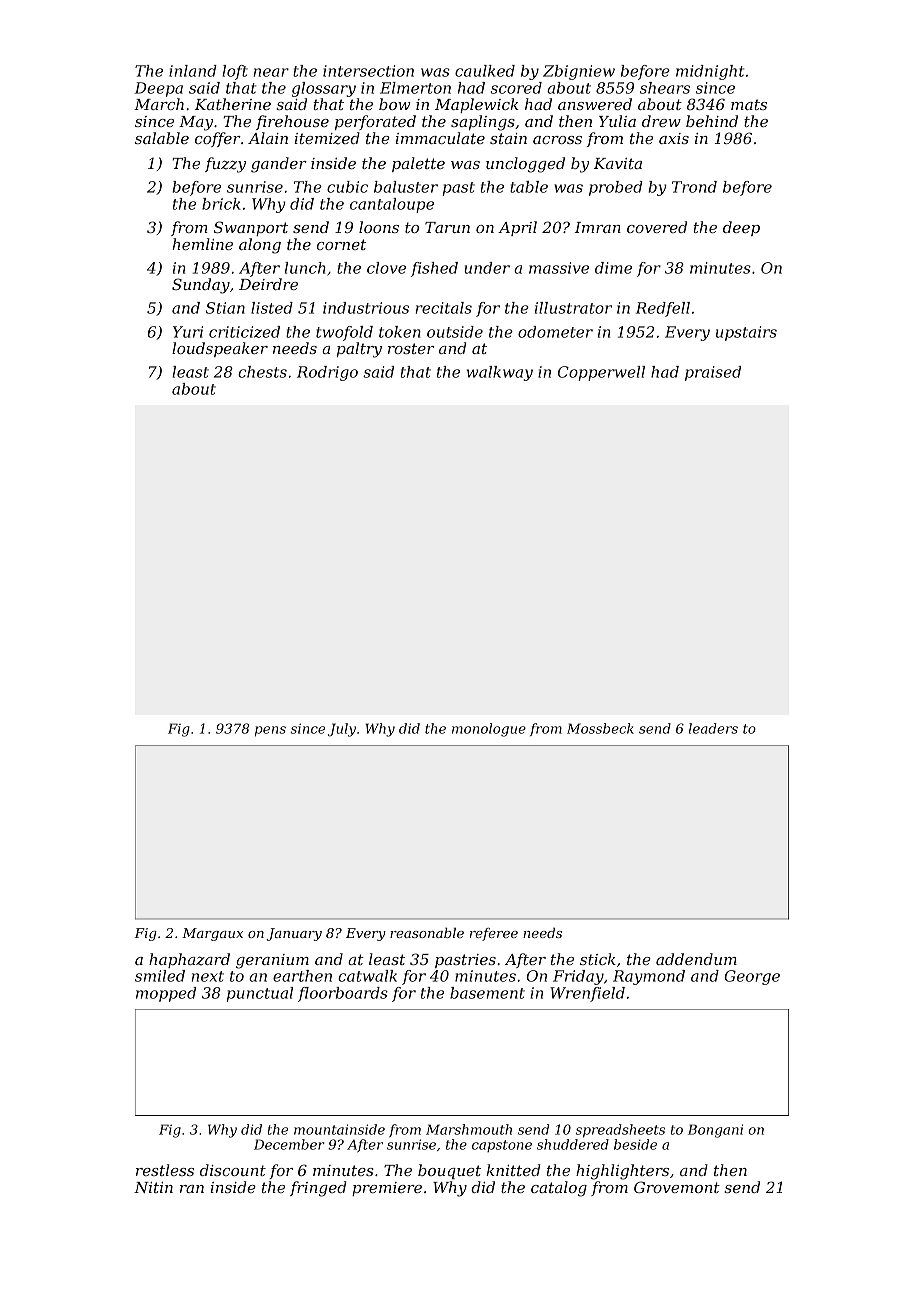 The width and height of the image is (924, 1314). What do you see at coordinates (387, 1189) in the image?
I see `premiere` at bounding box center [387, 1189].
